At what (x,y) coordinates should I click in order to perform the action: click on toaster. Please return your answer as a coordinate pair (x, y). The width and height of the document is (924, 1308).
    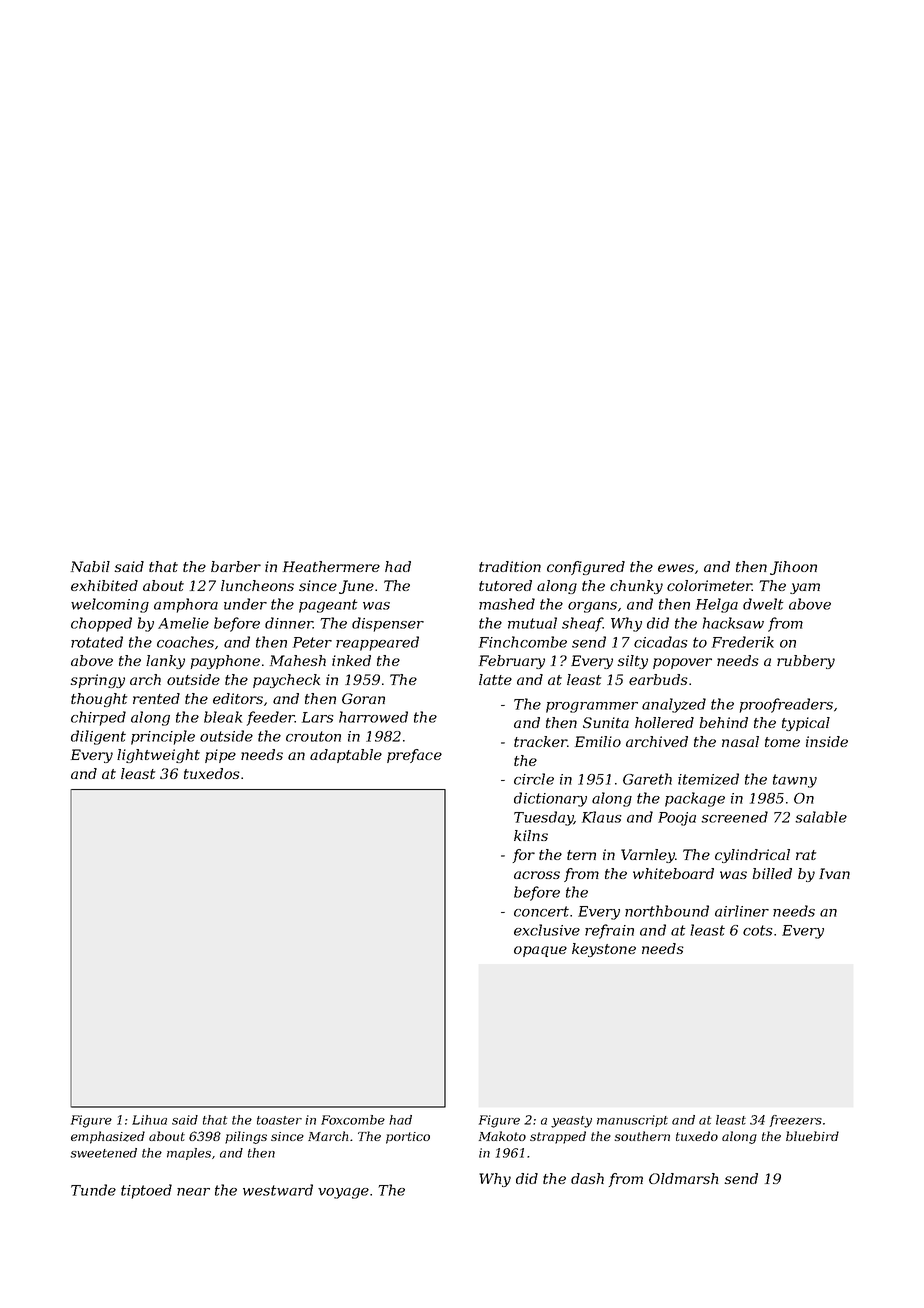
    Looking at the image, I should click on (279, 1120).
